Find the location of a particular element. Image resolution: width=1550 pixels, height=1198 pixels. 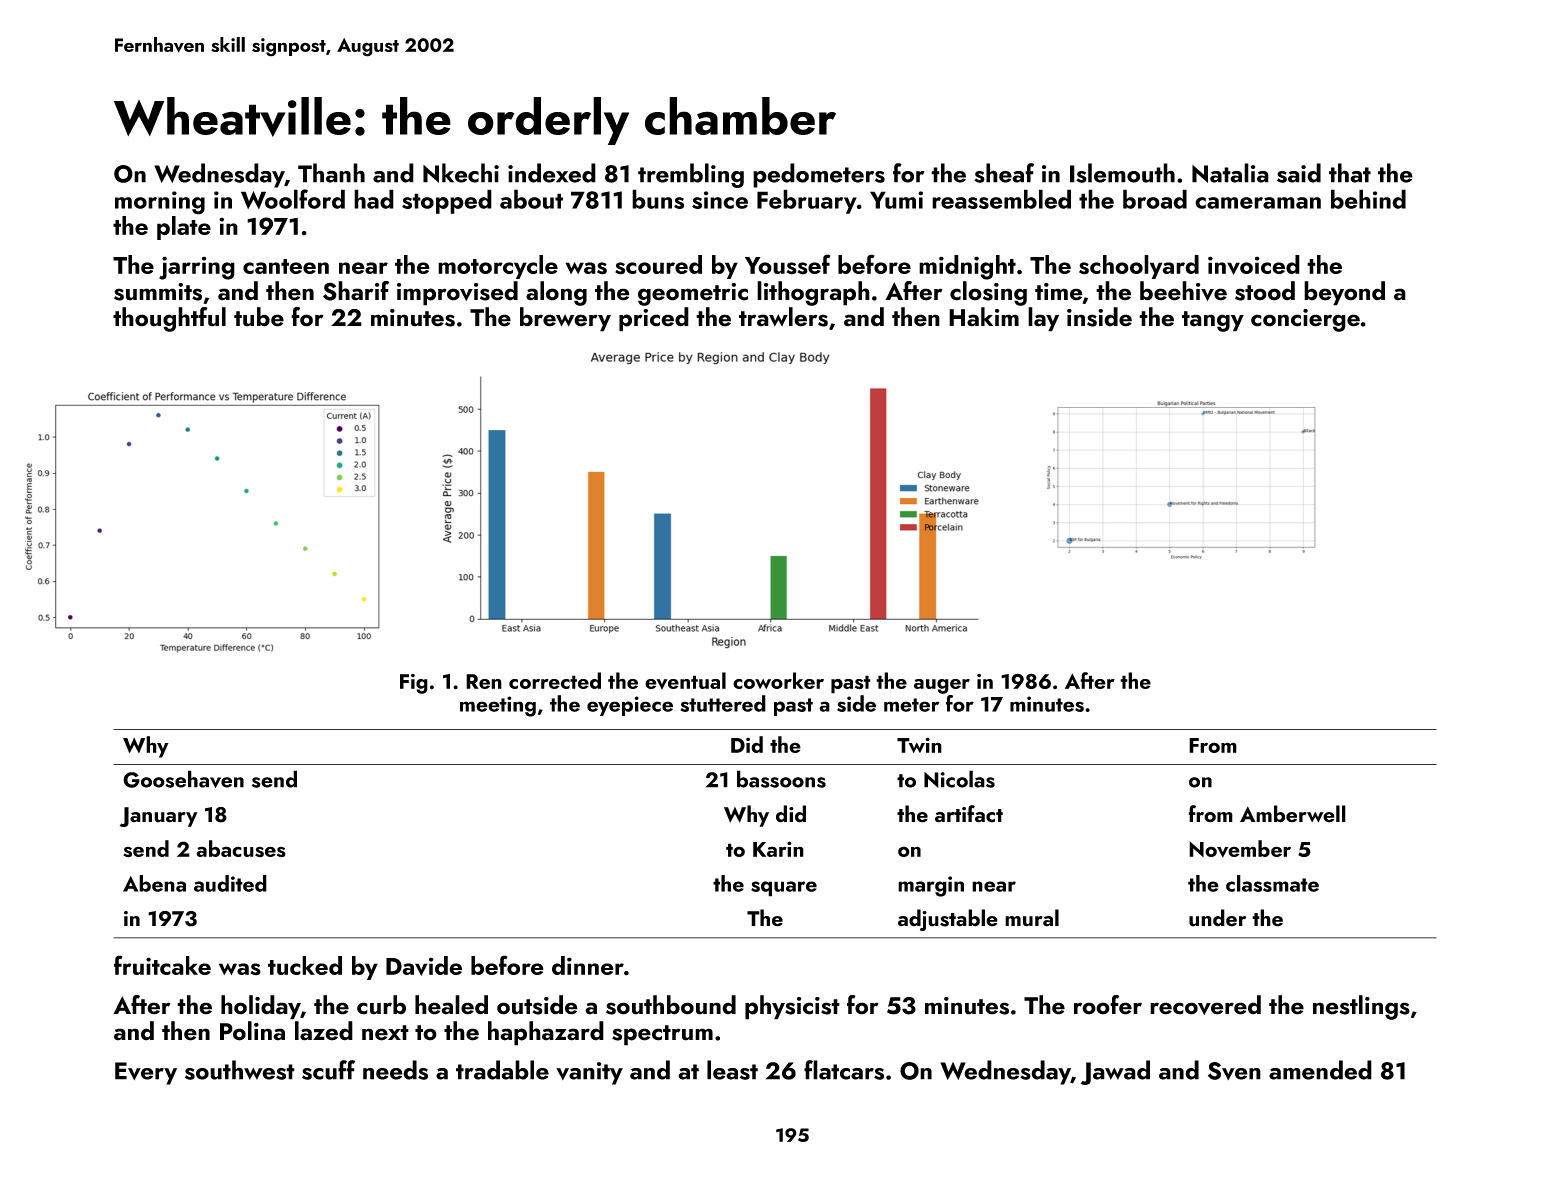

Goosehaven is located at coordinates (183, 779).
